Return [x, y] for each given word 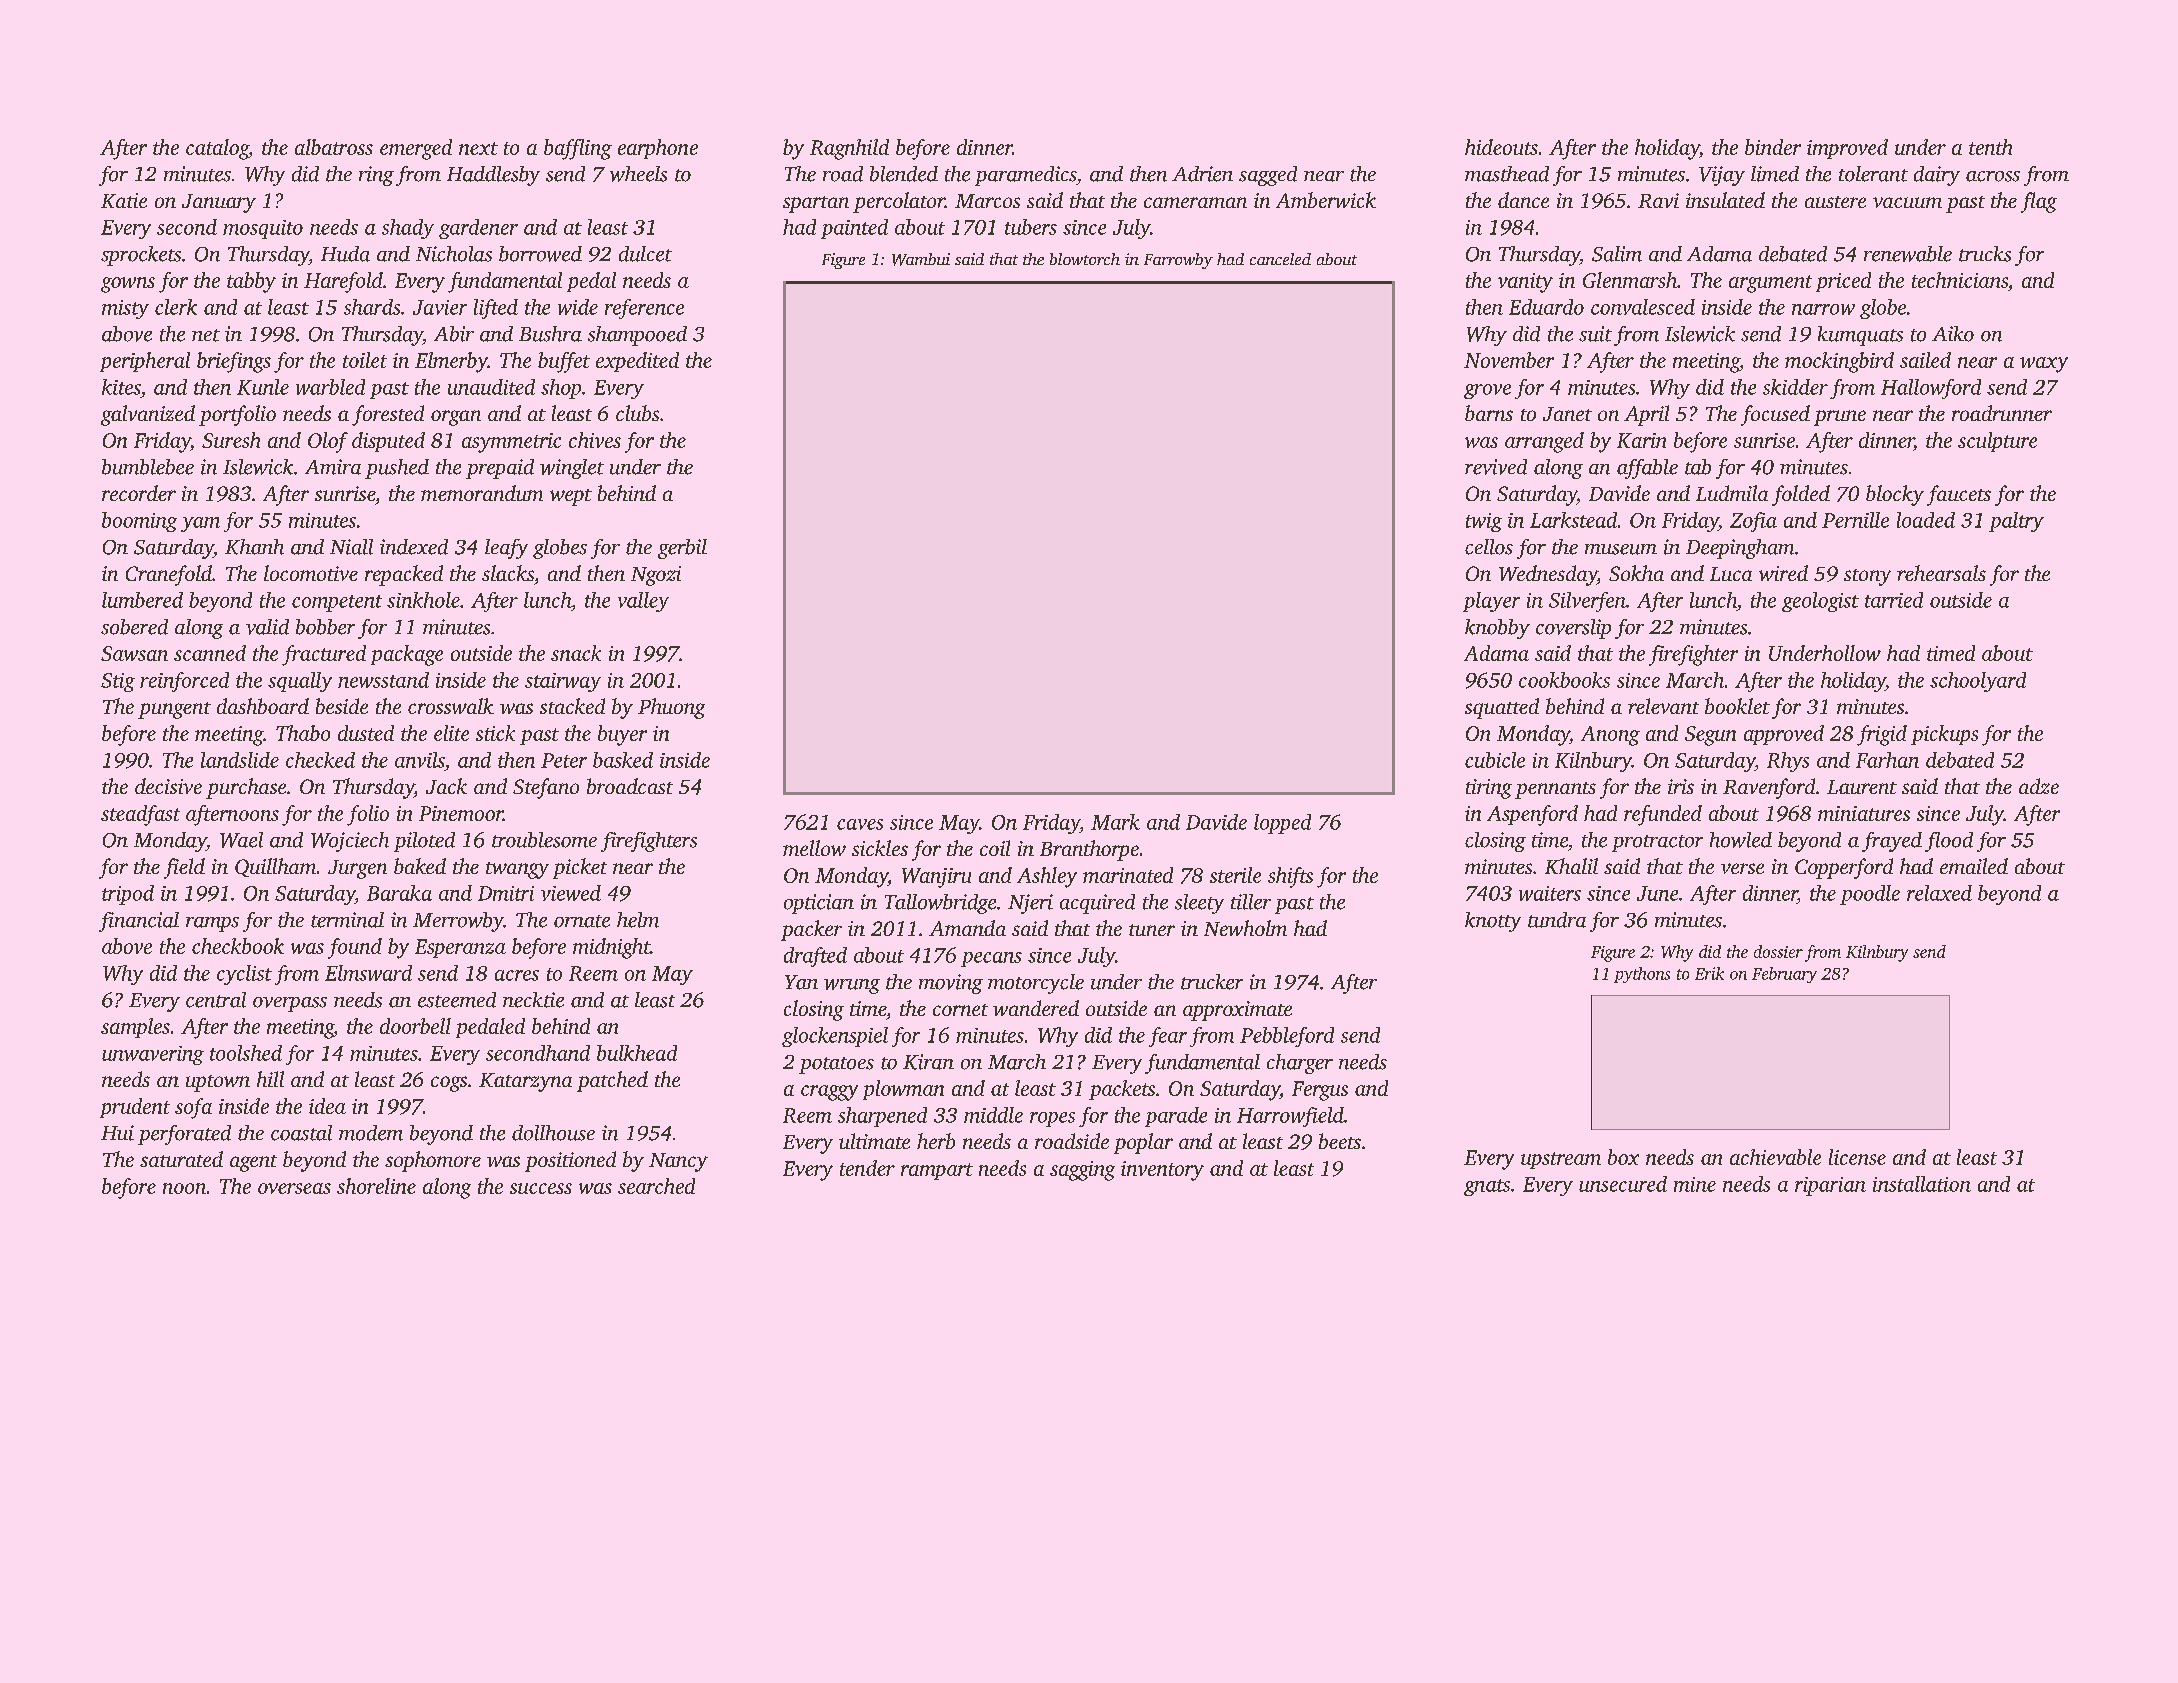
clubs [637, 413]
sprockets [141, 256]
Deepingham [1740, 549]
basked [623, 760]
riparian [1830, 1186]
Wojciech [350, 842]
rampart [937, 1171]
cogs [449, 1084]
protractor [1657, 843]
